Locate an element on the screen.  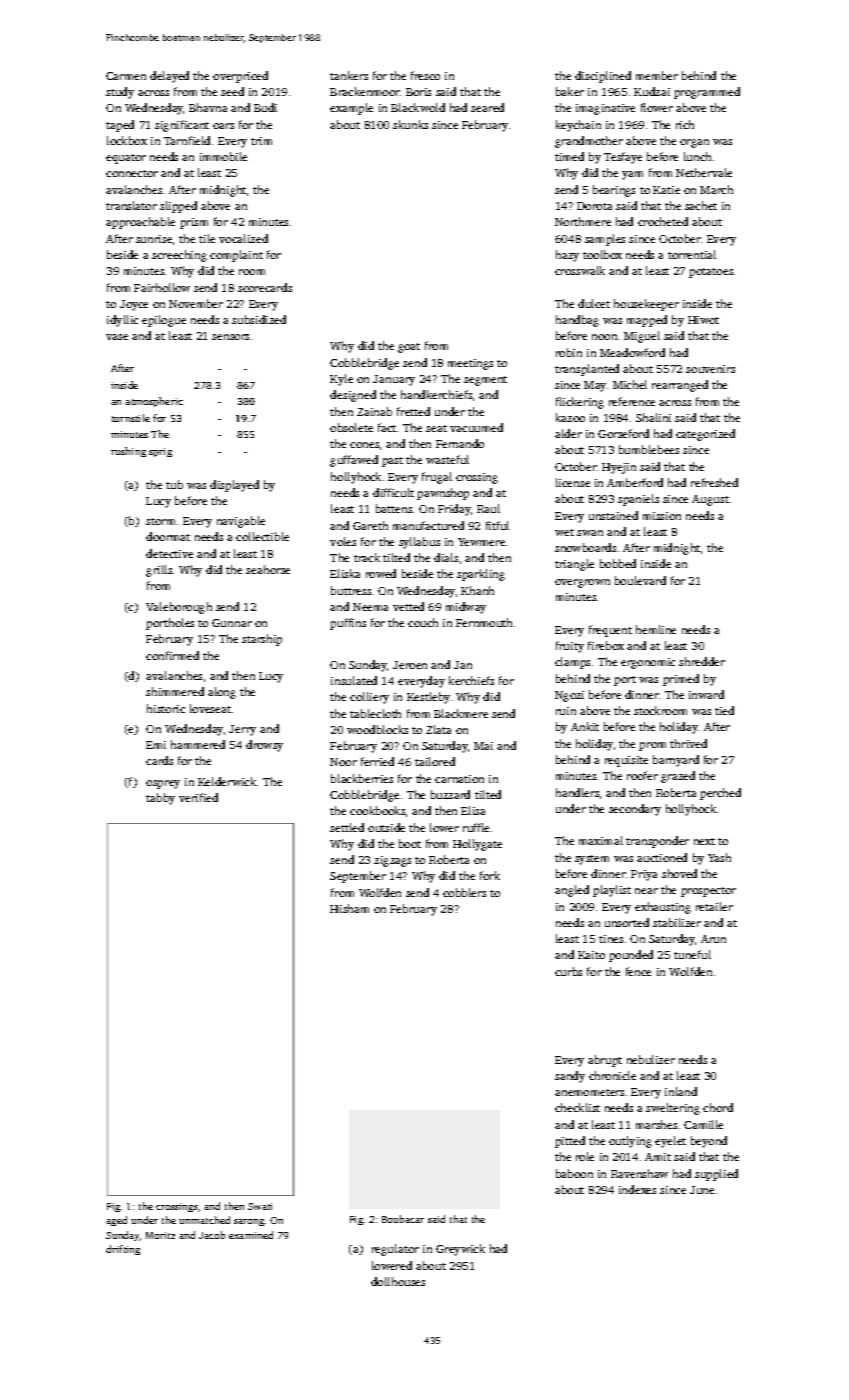
Jacob is located at coordinates (212, 1235).
